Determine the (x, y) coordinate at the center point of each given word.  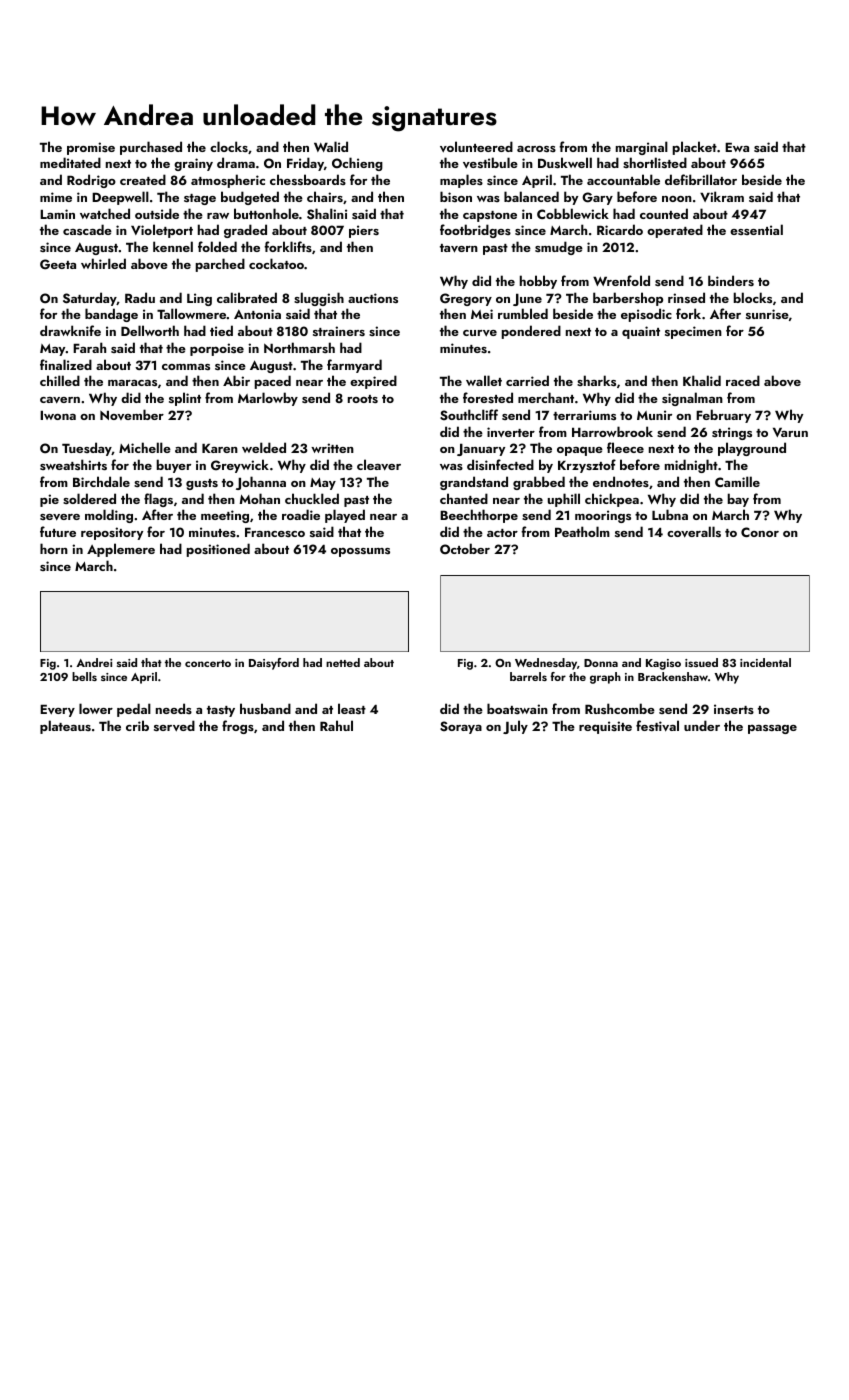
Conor (760, 532)
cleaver (379, 465)
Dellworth (150, 330)
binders (731, 280)
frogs (238, 727)
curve (480, 333)
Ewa (737, 147)
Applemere (121, 550)
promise (91, 148)
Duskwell (565, 162)
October (465, 549)
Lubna (670, 514)
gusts (202, 484)
